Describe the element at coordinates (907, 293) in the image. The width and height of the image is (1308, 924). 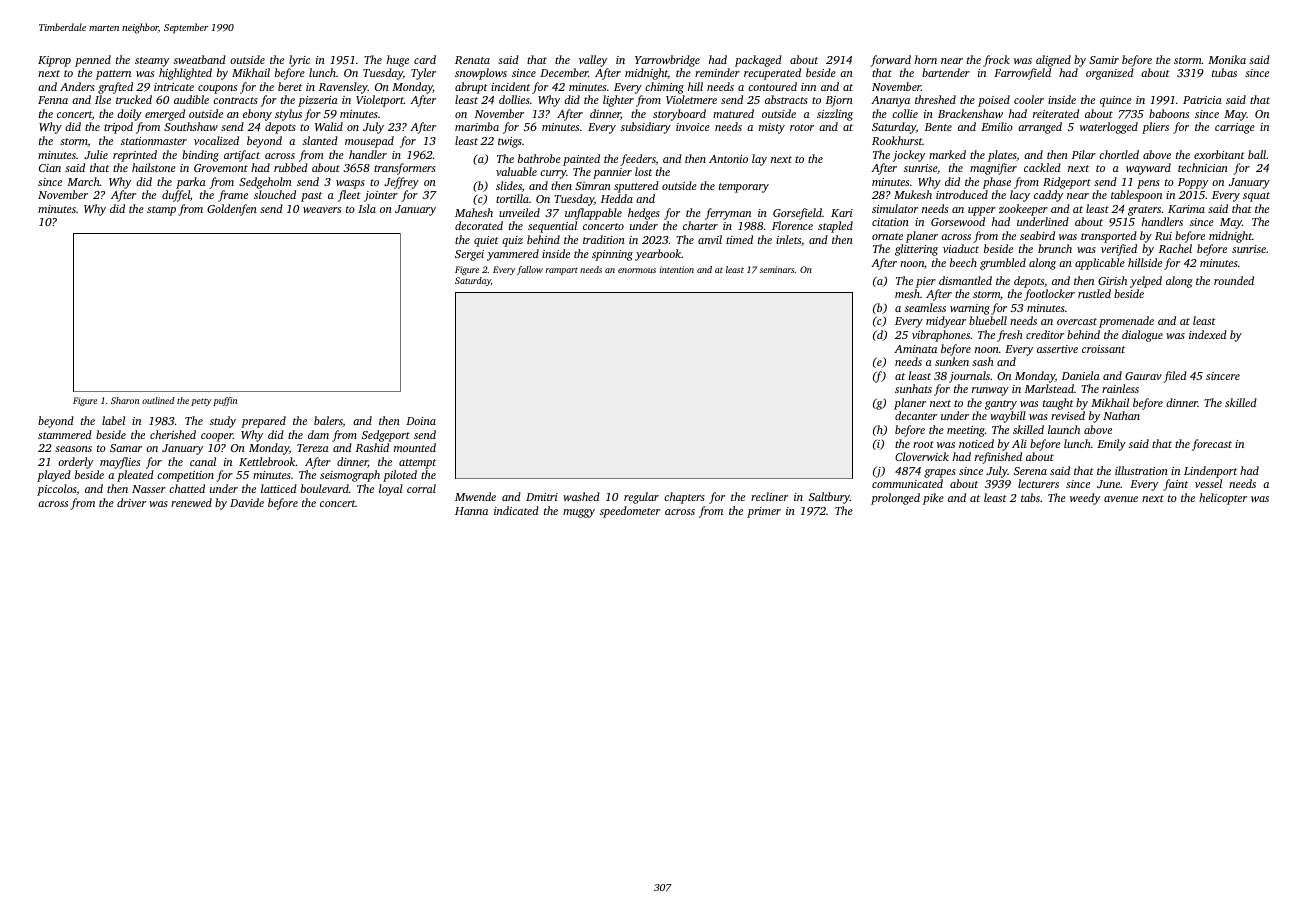
I see `mesh` at that location.
